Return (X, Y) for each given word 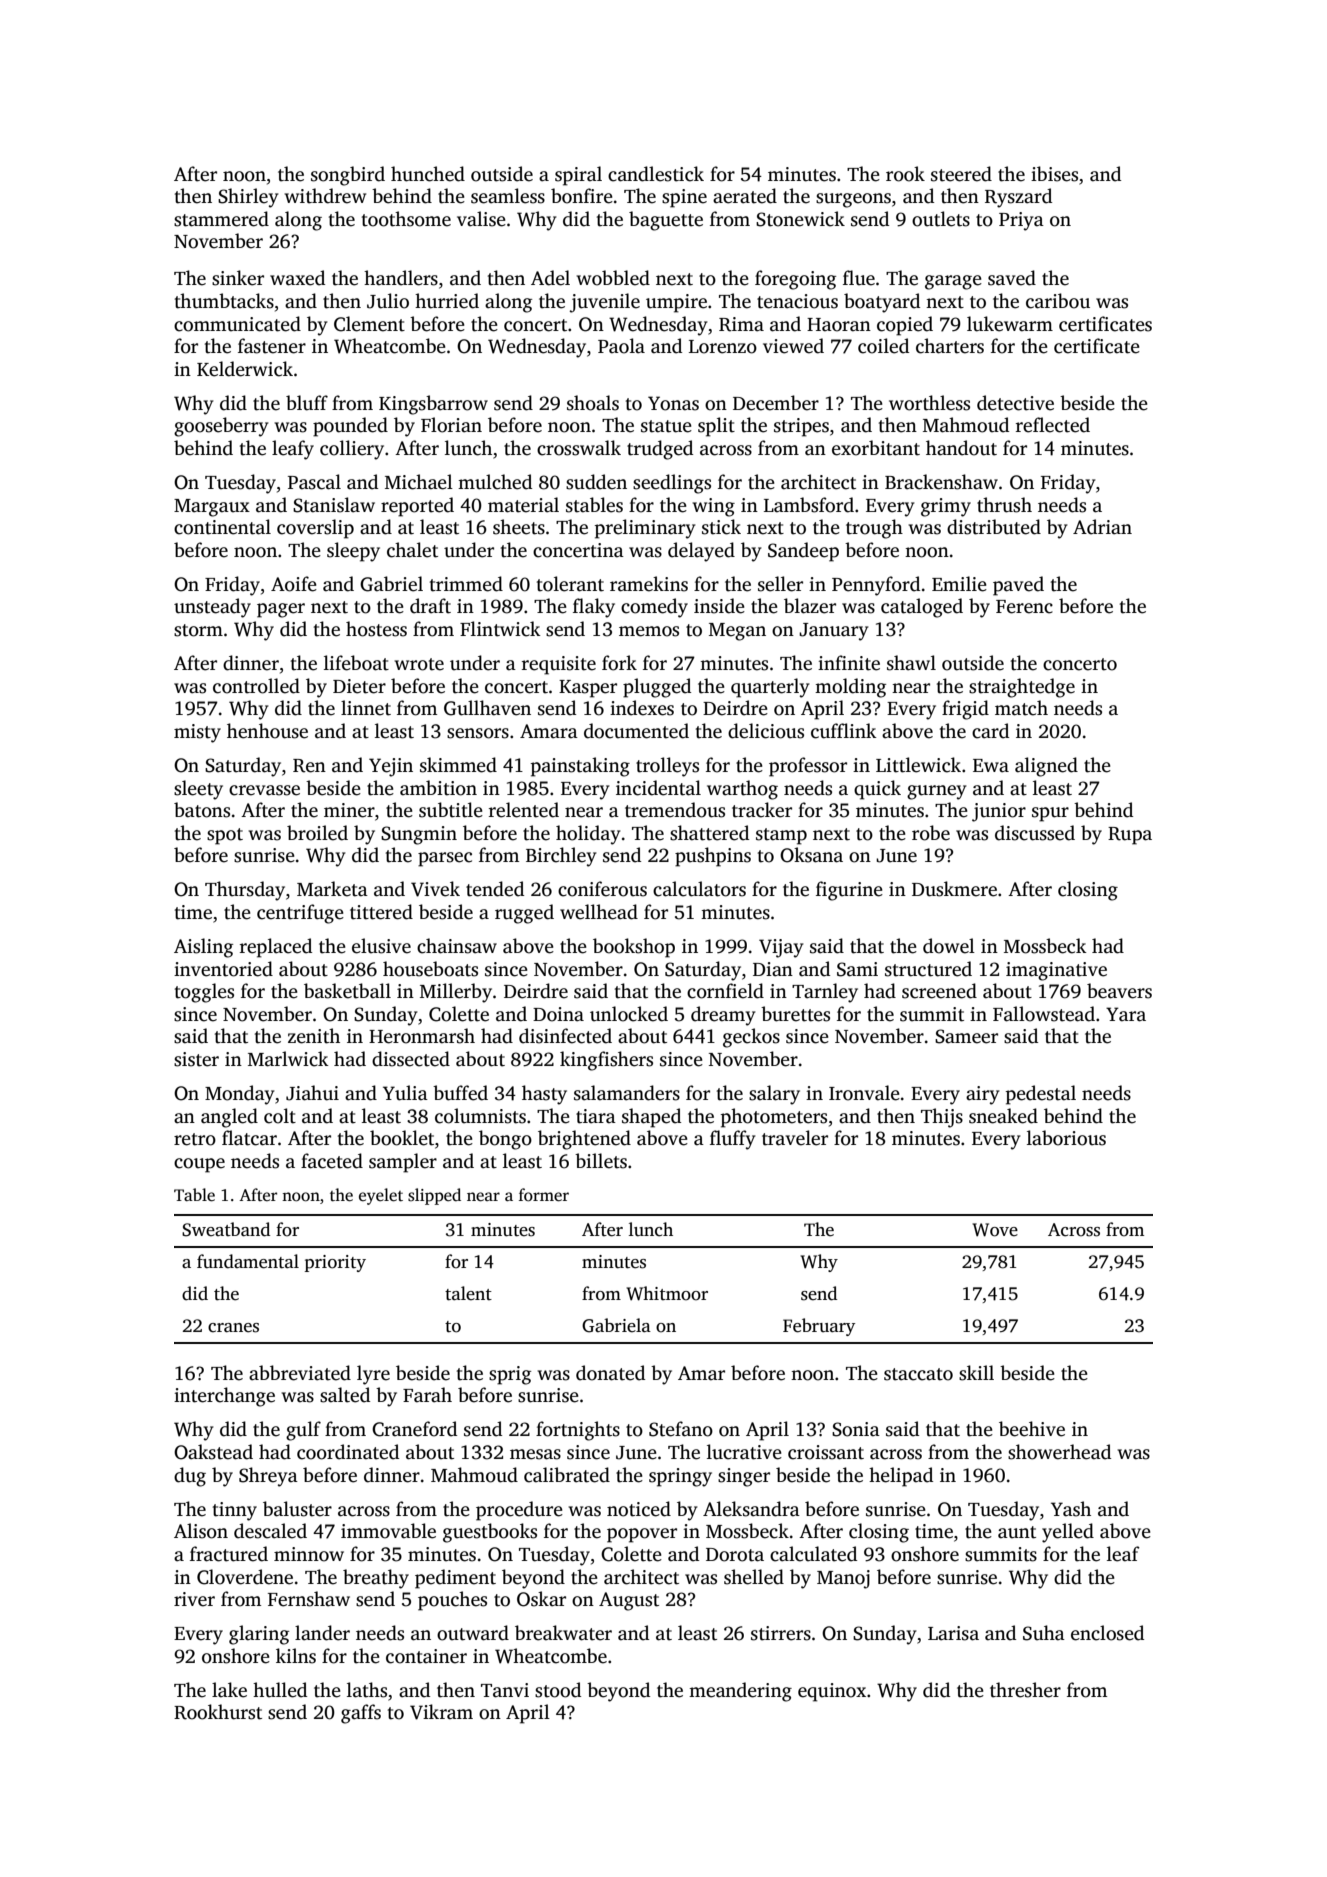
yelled (1068, 1533)
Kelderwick (245, 369)
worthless (929, 403)
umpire (676, 303)
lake (229, 1690)
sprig (510, 1375)
